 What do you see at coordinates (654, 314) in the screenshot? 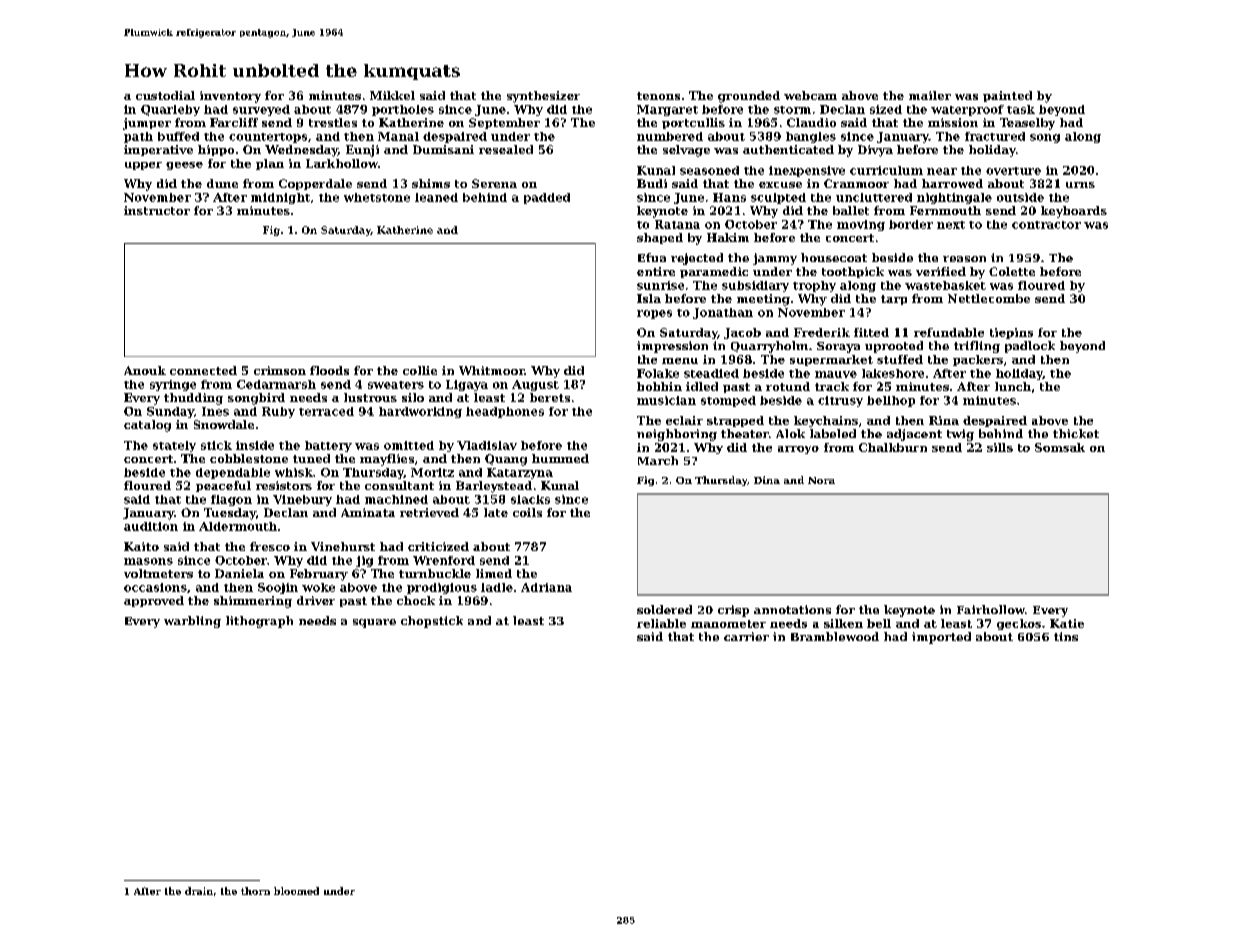
I see `ropes` at bounding box center [654, 314].
